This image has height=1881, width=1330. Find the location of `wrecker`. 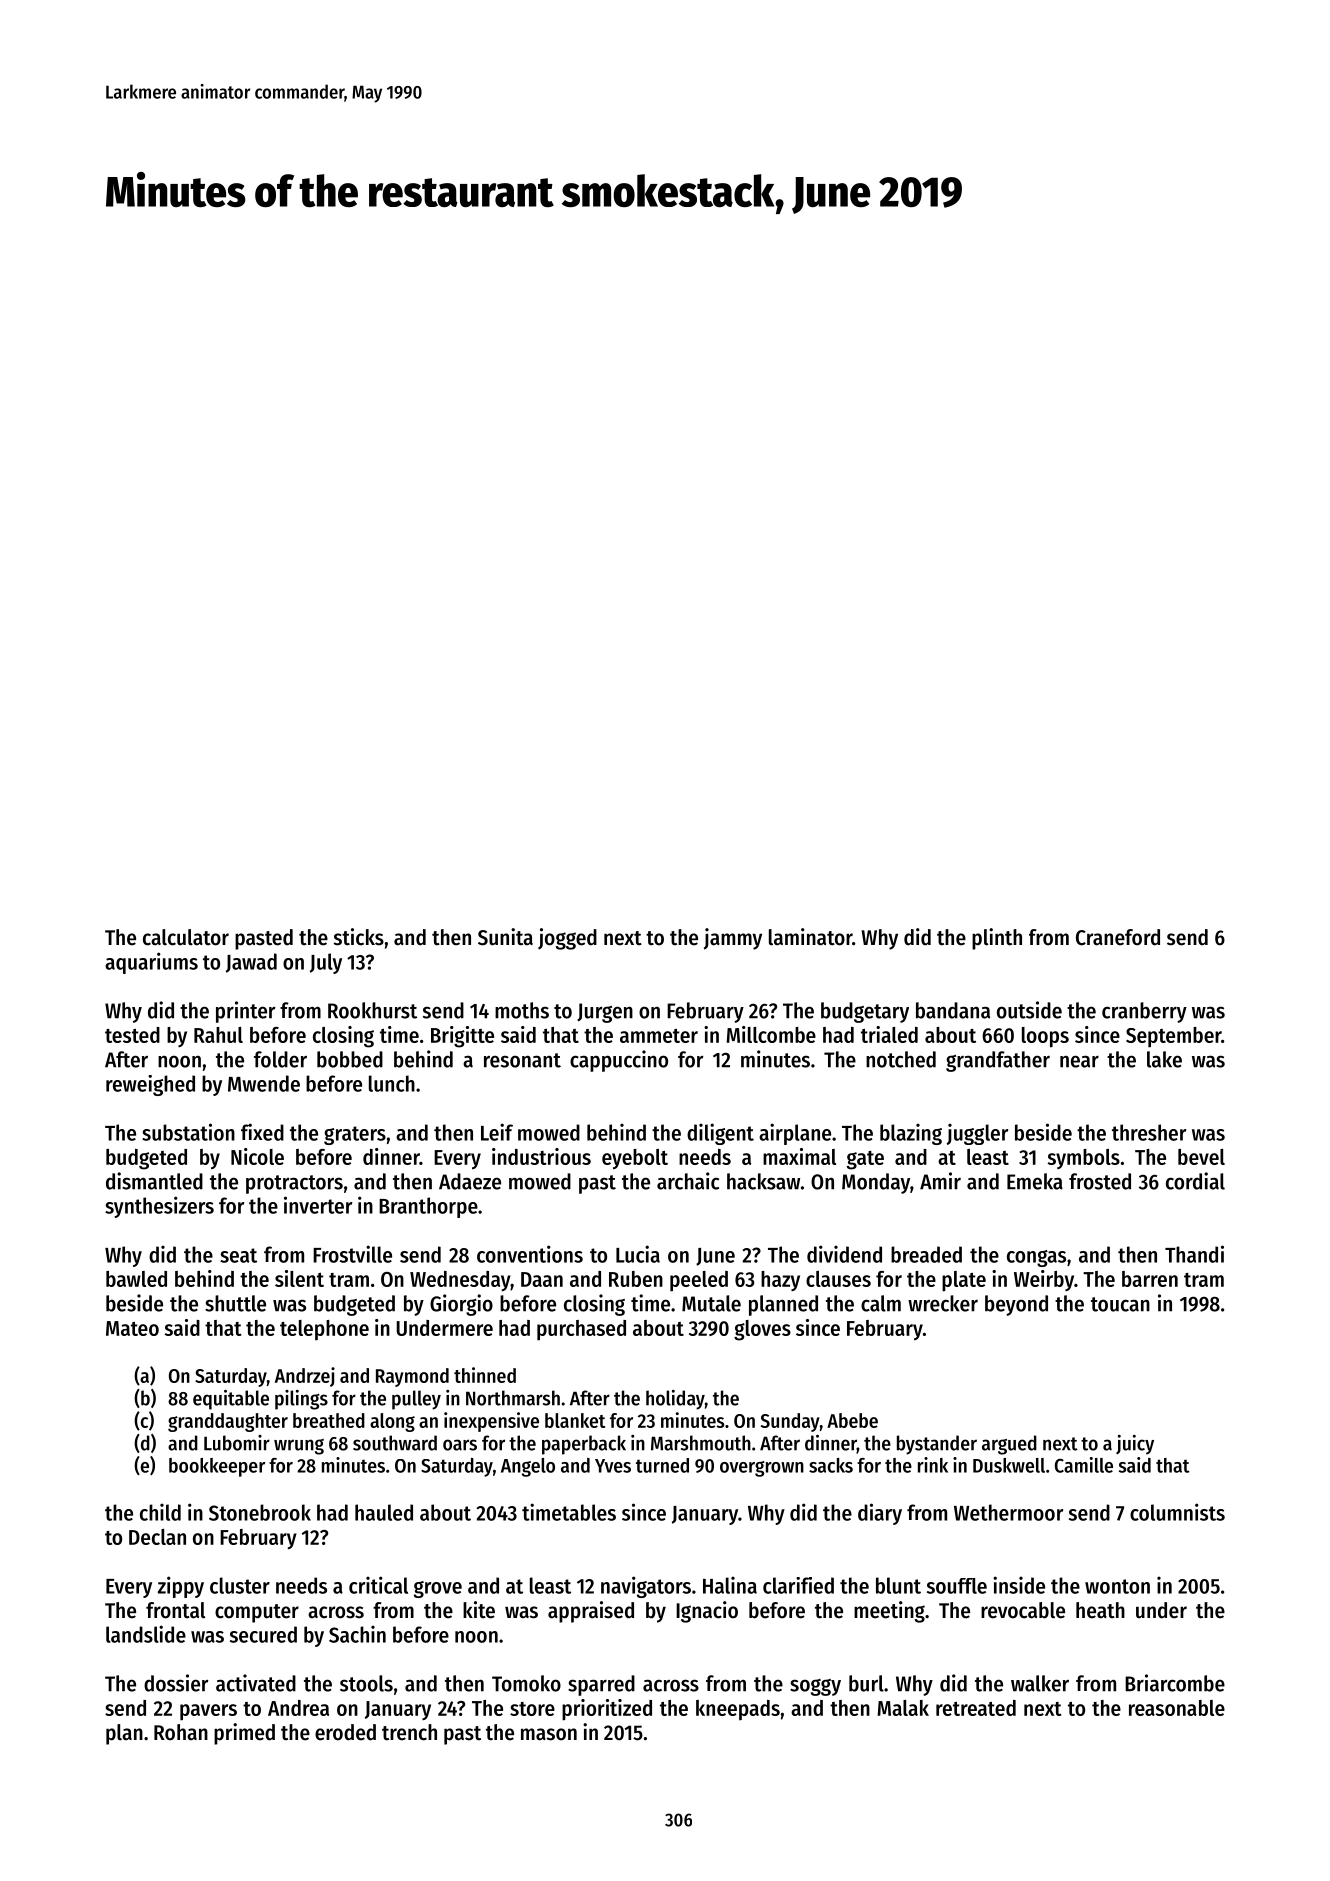

wrecker is located at coordinates (943, 1303).
